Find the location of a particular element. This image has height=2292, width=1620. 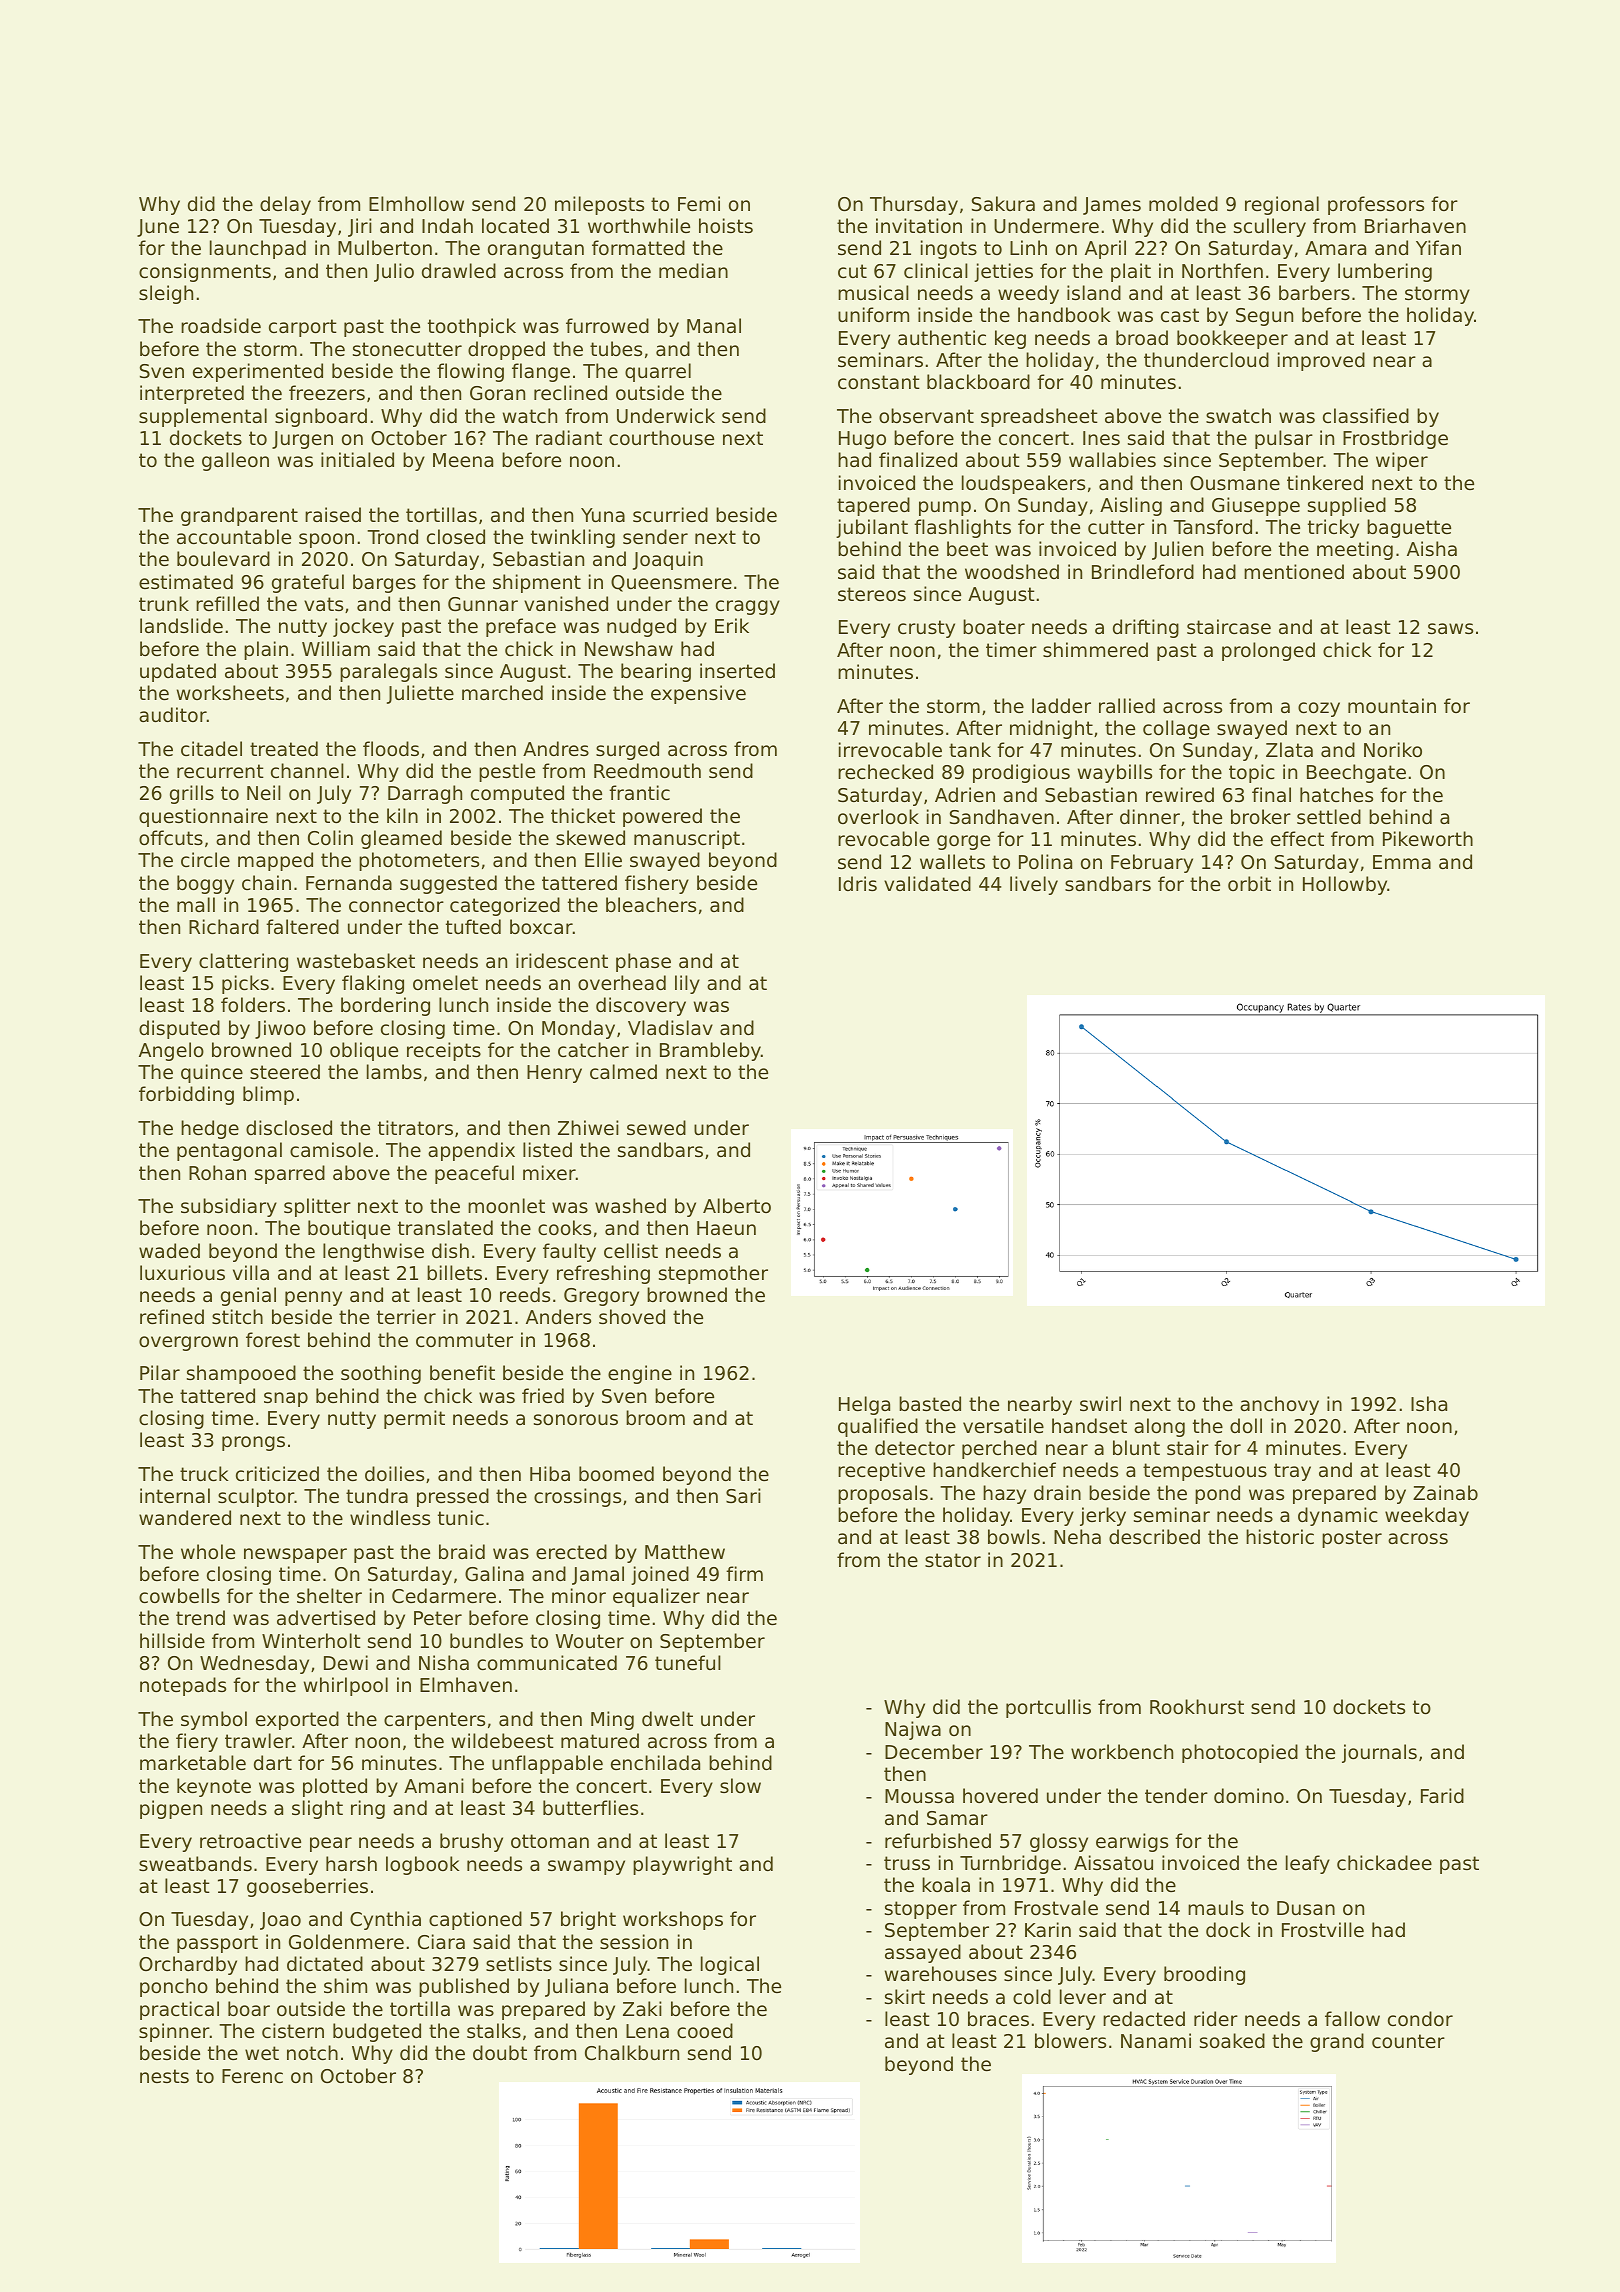

subsidiary is located at coordinates (229, 1207).
